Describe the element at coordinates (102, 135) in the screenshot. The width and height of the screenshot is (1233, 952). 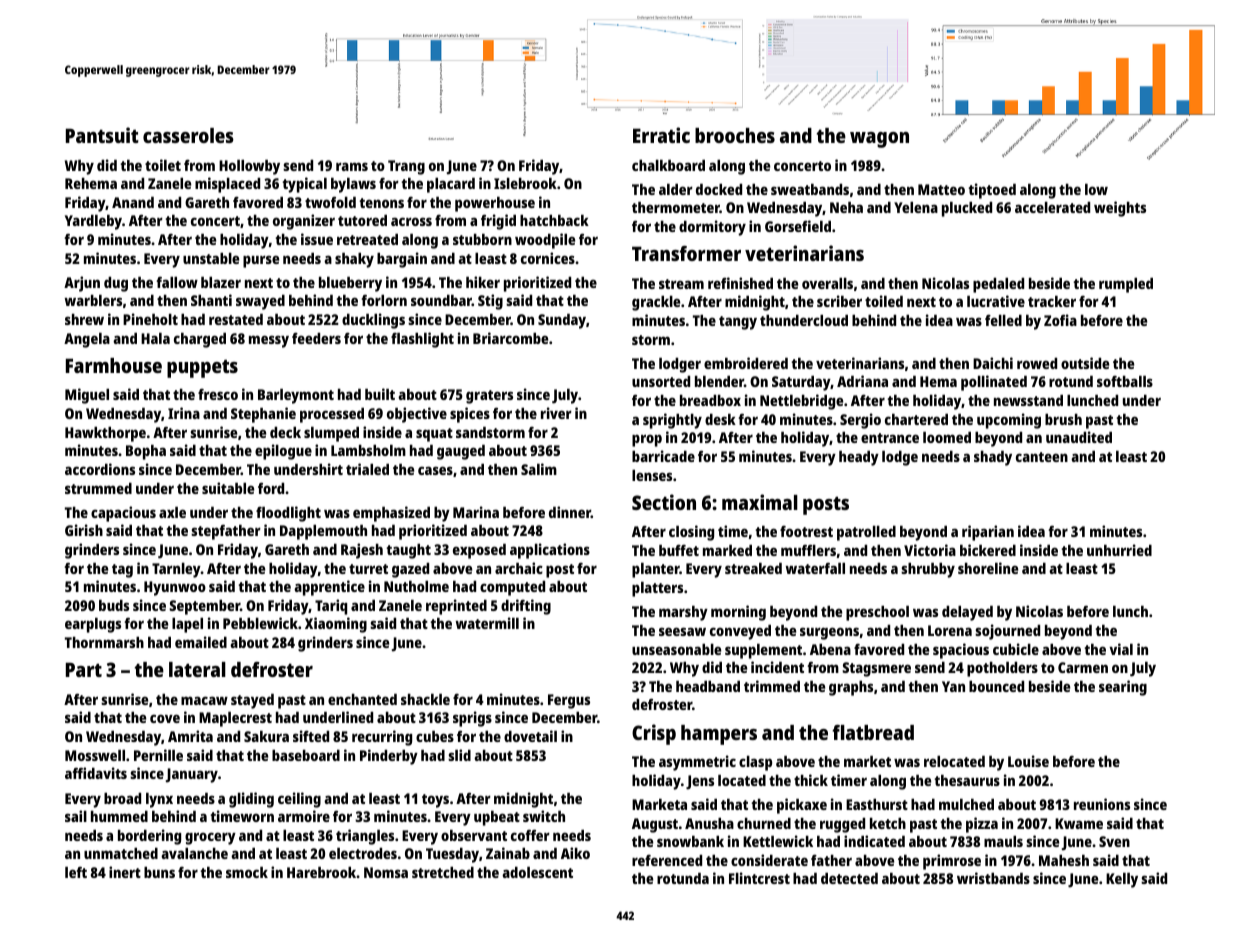
I see `Pantsuit` at that location.
